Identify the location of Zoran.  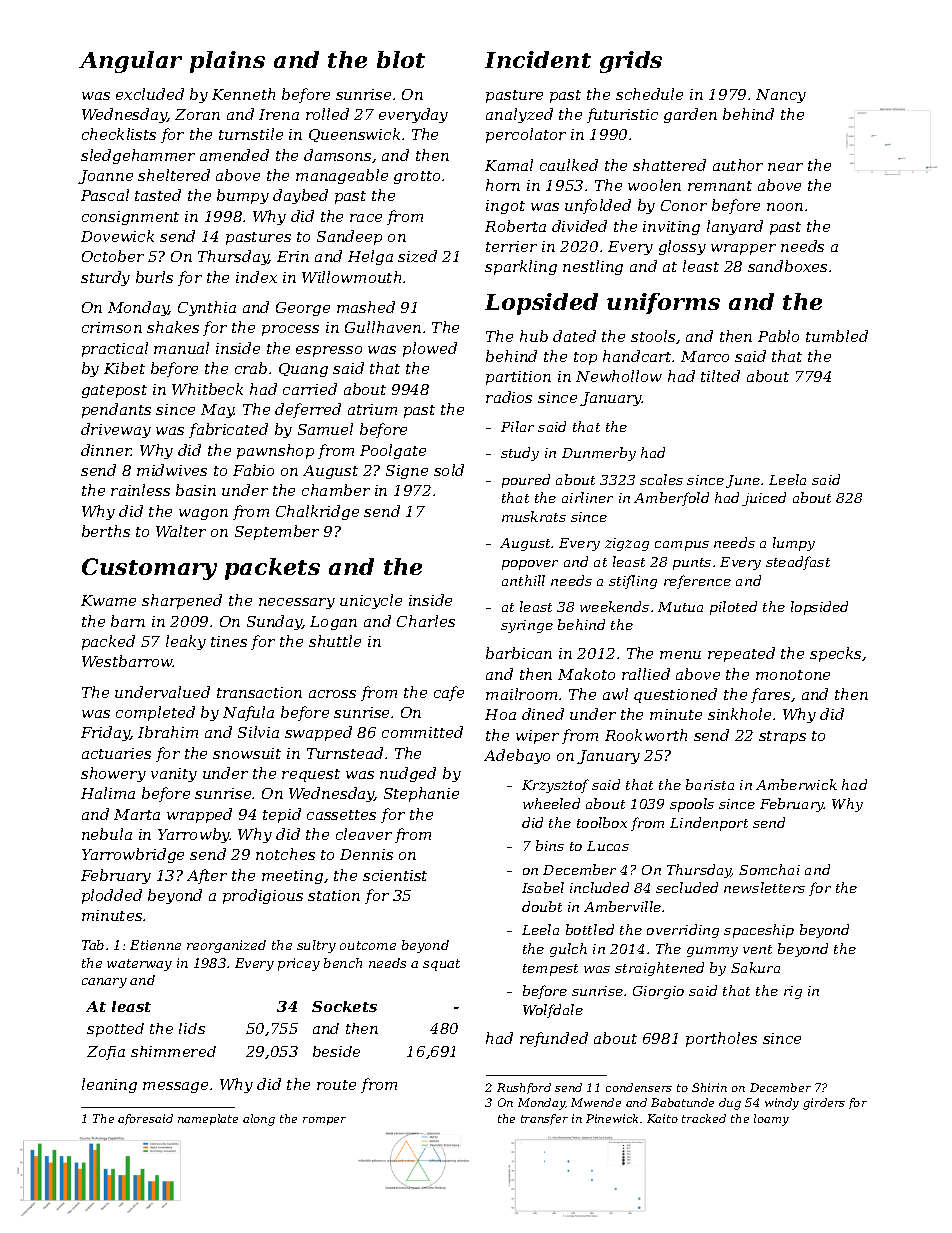
(197, 114).
